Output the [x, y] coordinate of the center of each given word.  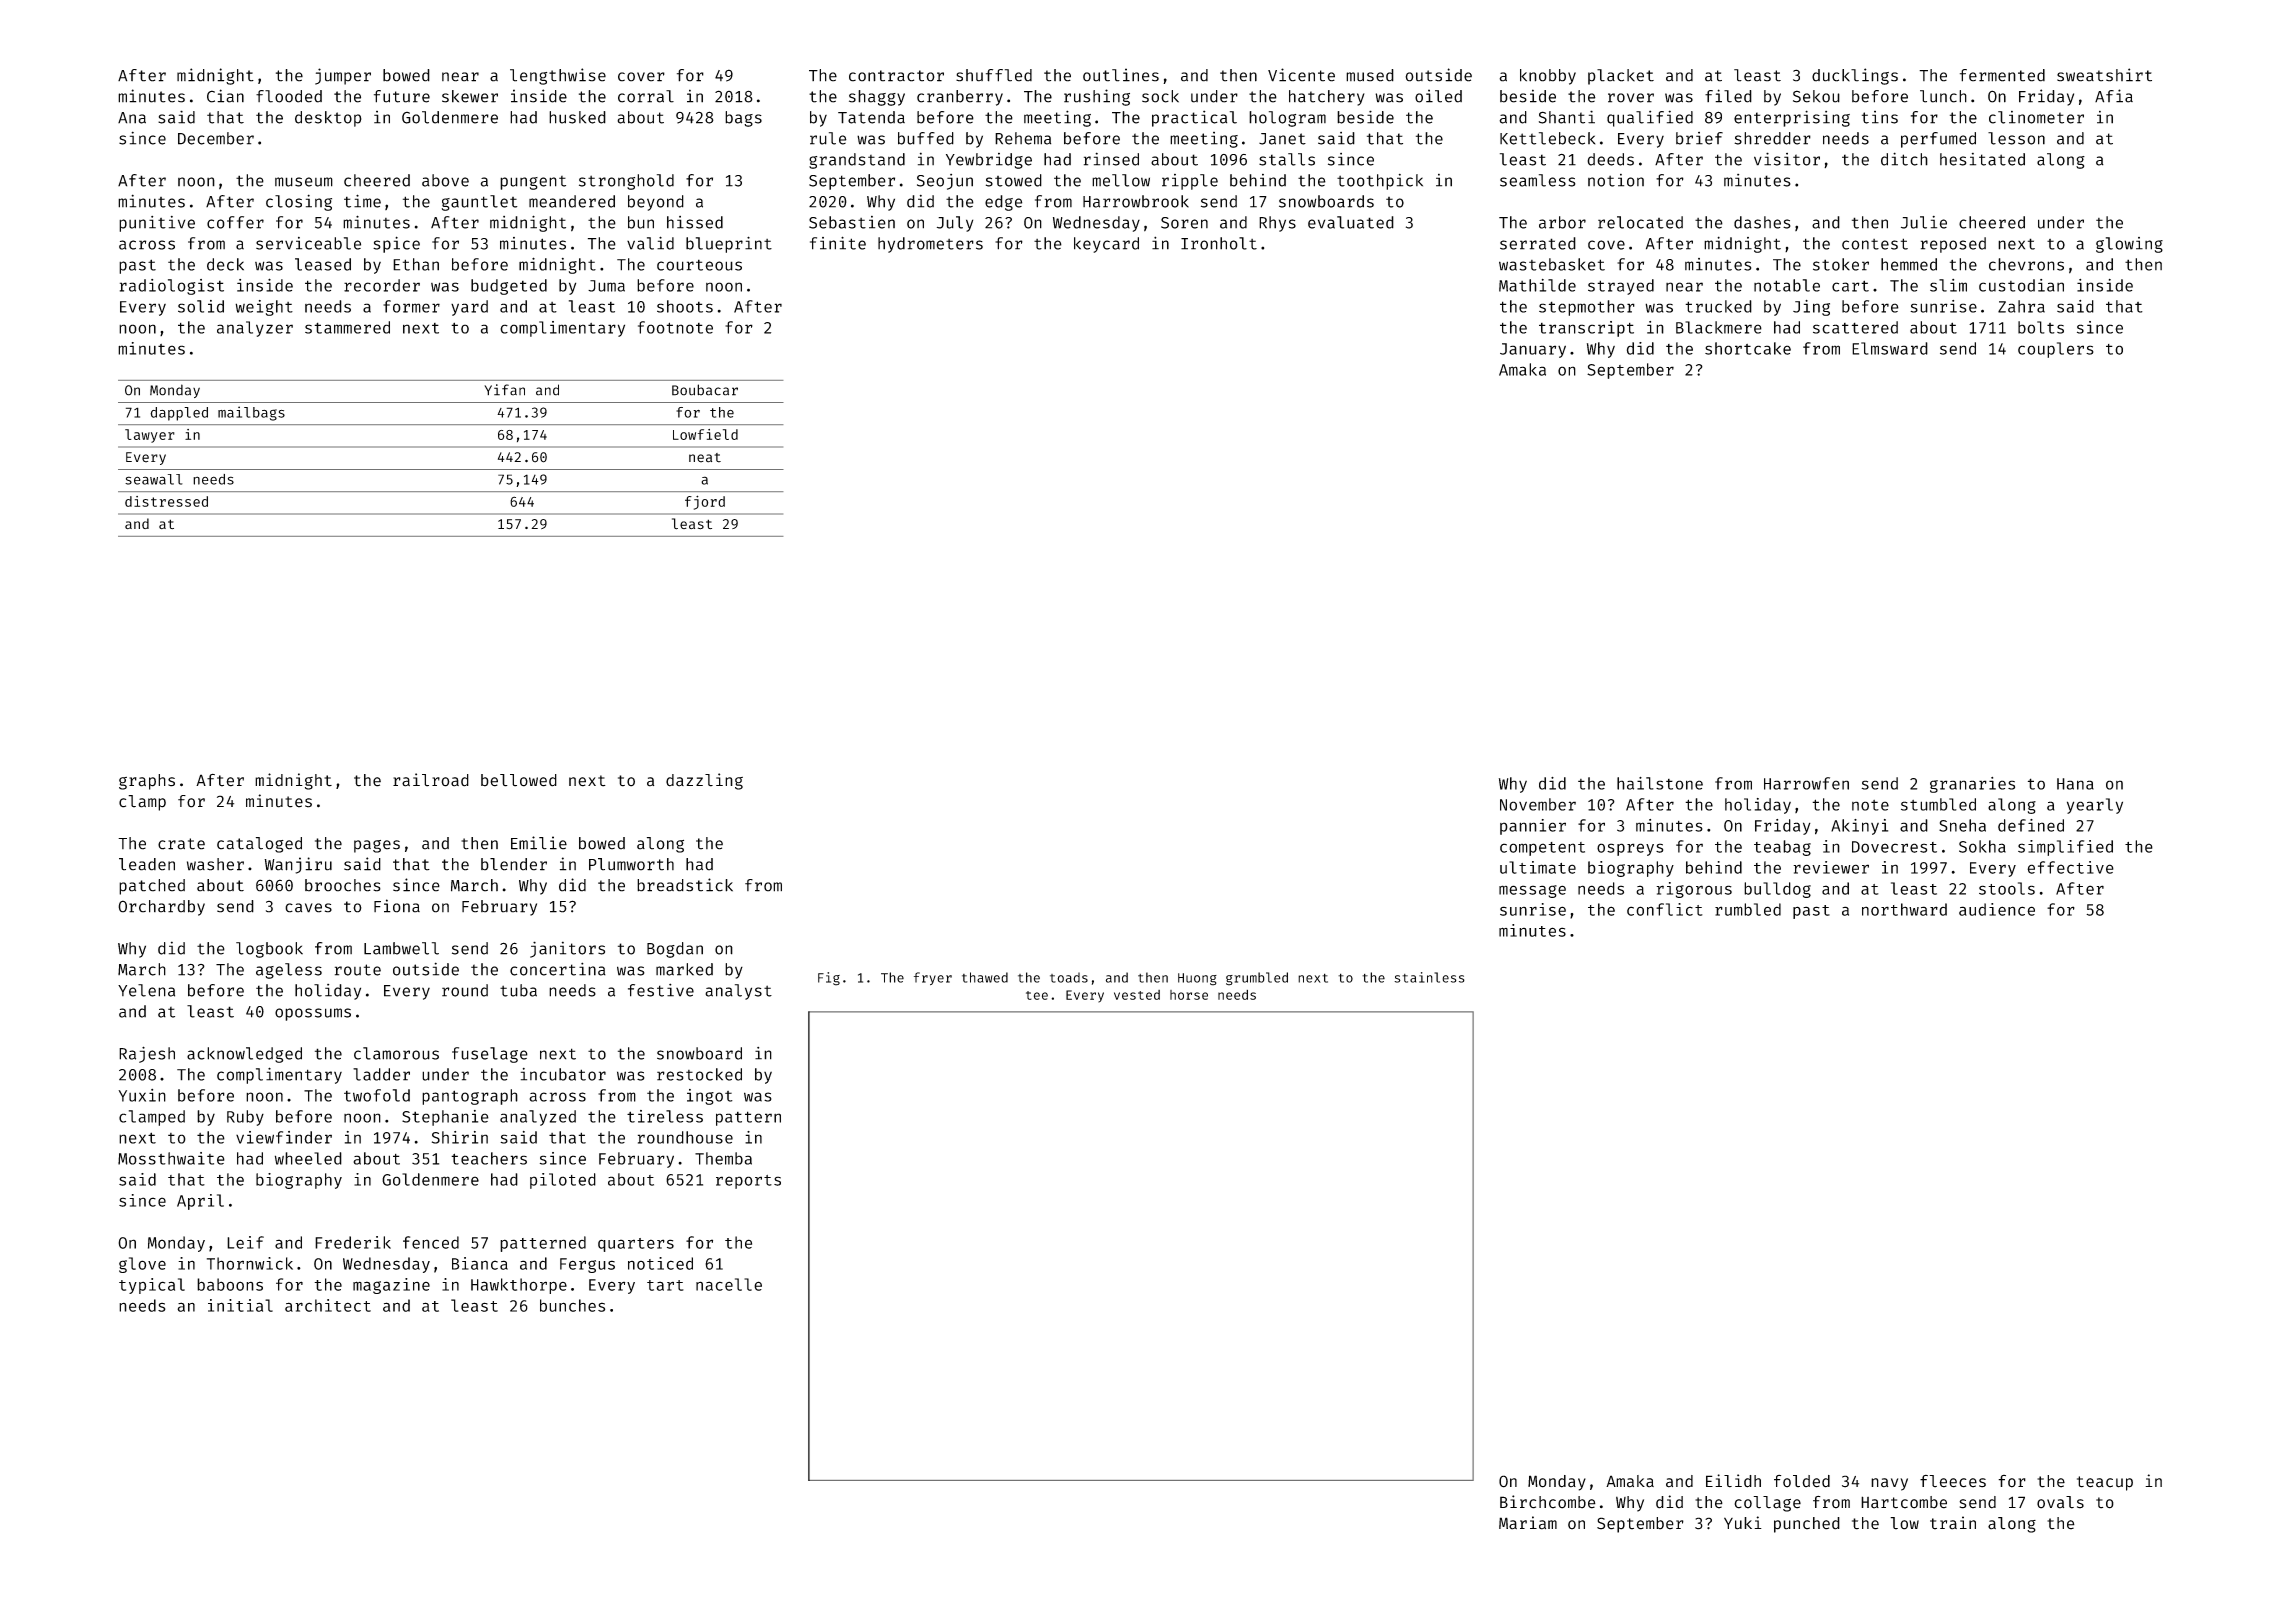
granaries [1972, 785]
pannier [1533, 827]
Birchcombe [1548, 1502]
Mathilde [1537, 285]
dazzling [704, 781]
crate [181, 844]
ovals [2060, 1502]
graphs [147, 782]
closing [299, 202]
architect [328, 1305]
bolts [2041, 327]
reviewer [1831, 867]
